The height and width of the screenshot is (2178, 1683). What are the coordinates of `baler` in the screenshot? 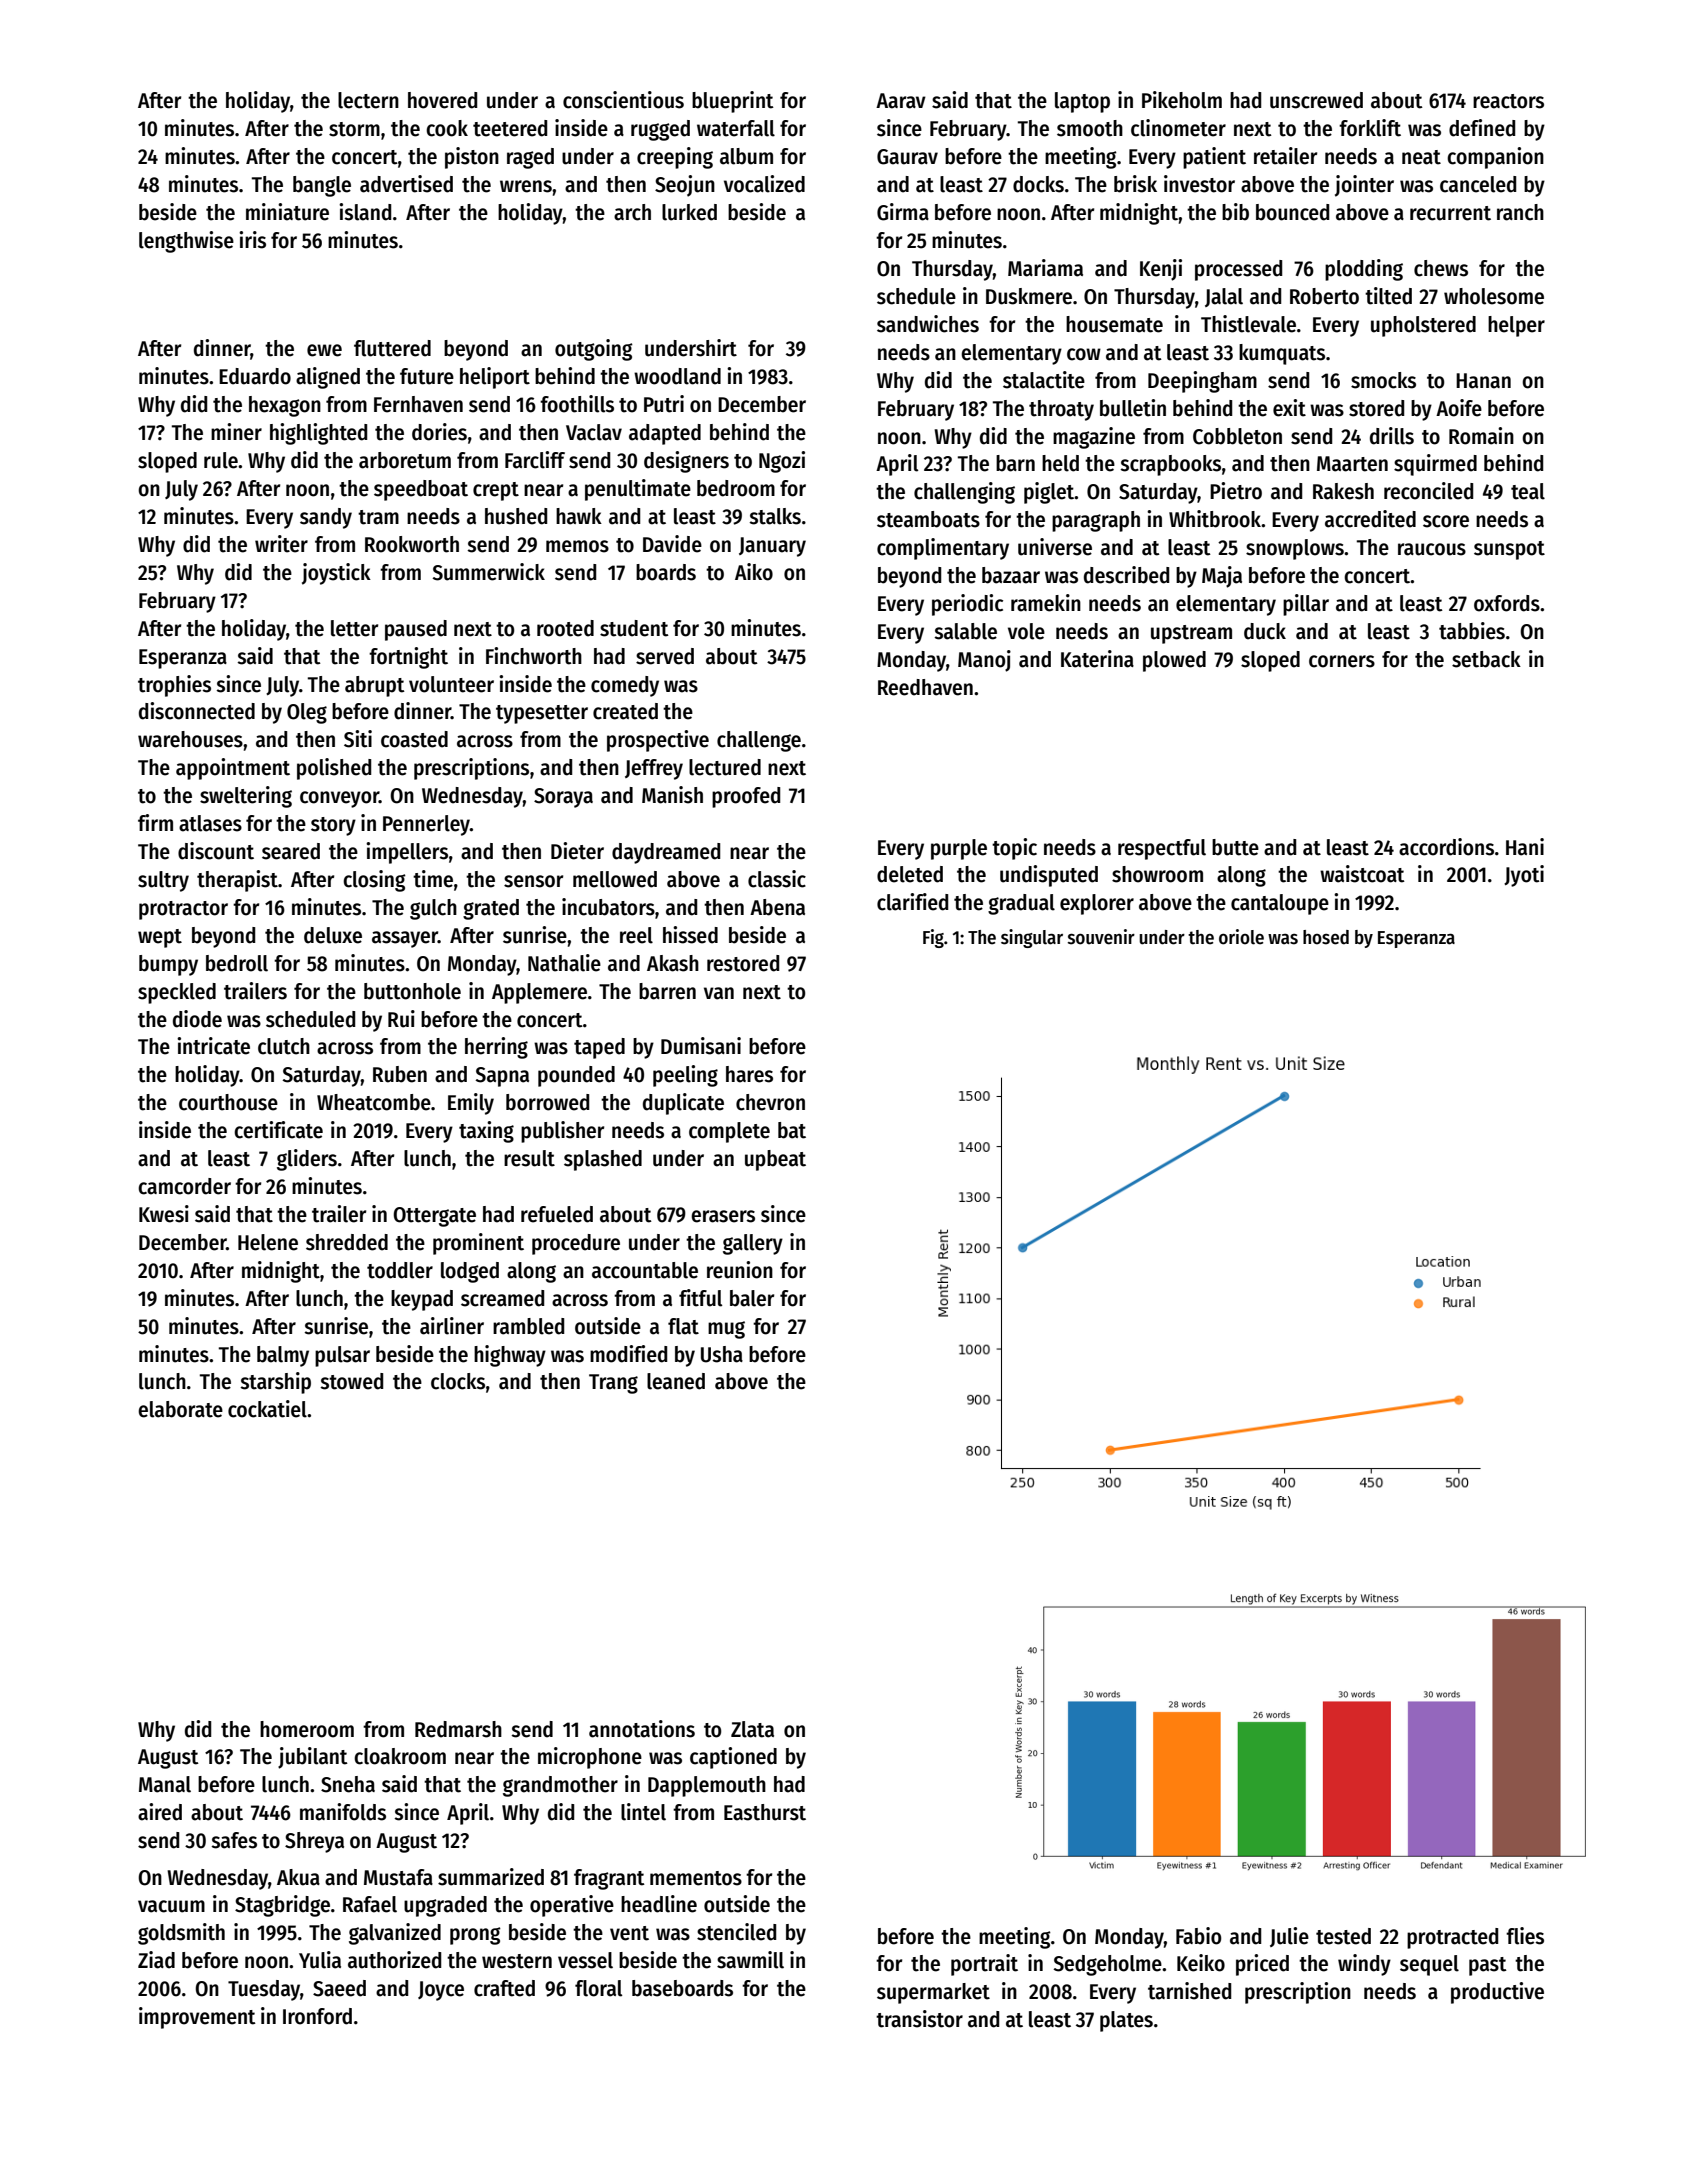 It's located at (752, 1298).
